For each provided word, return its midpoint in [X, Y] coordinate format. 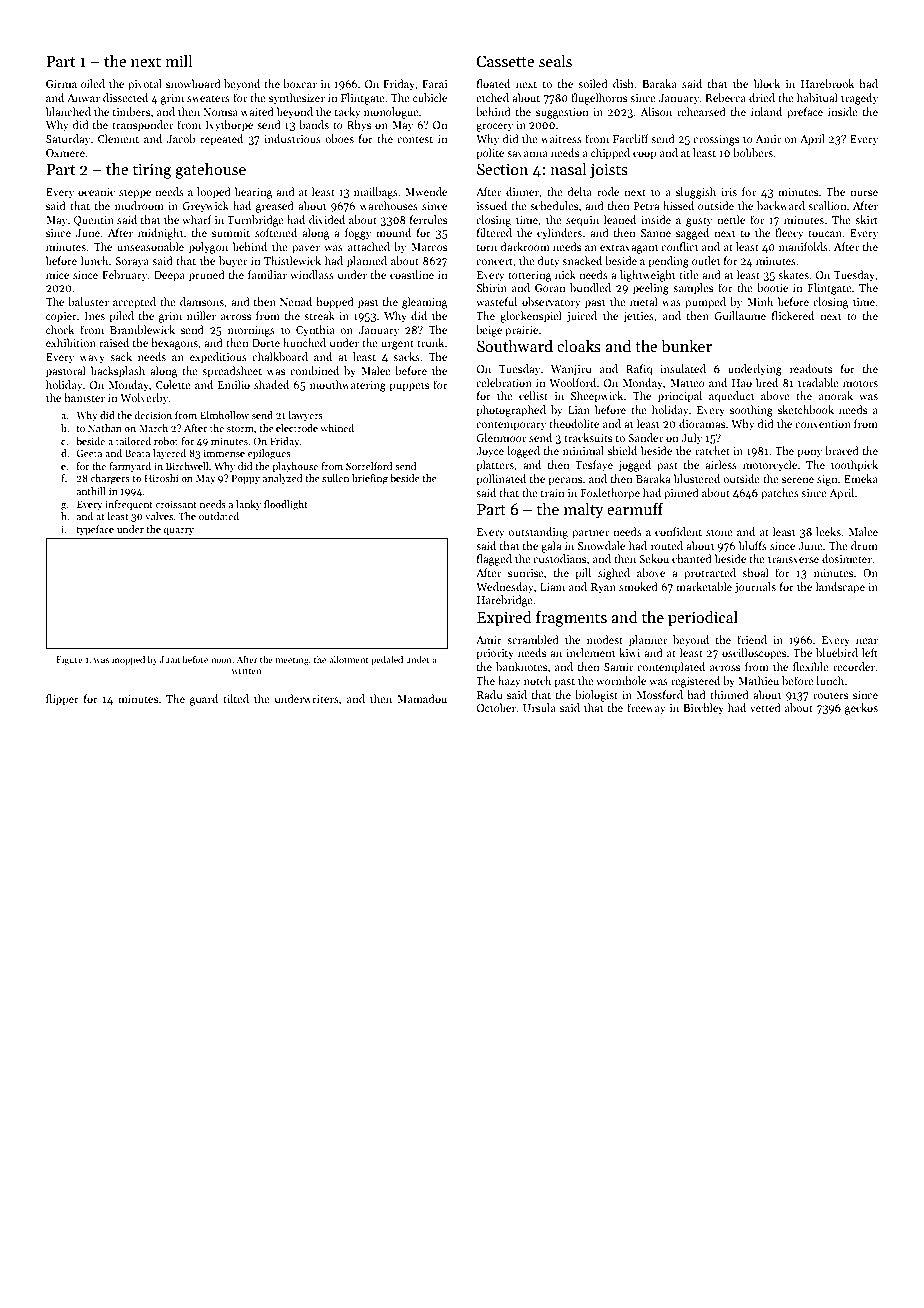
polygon [208, 248]
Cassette [506, 61]
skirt [866, 219]
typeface [95, 530]
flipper [62, 700]
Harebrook [827, 83]
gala [551, 547]
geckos [861, 709]
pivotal [145, 85]
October [496, 707]
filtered [494, 232]
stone [719, 532]
